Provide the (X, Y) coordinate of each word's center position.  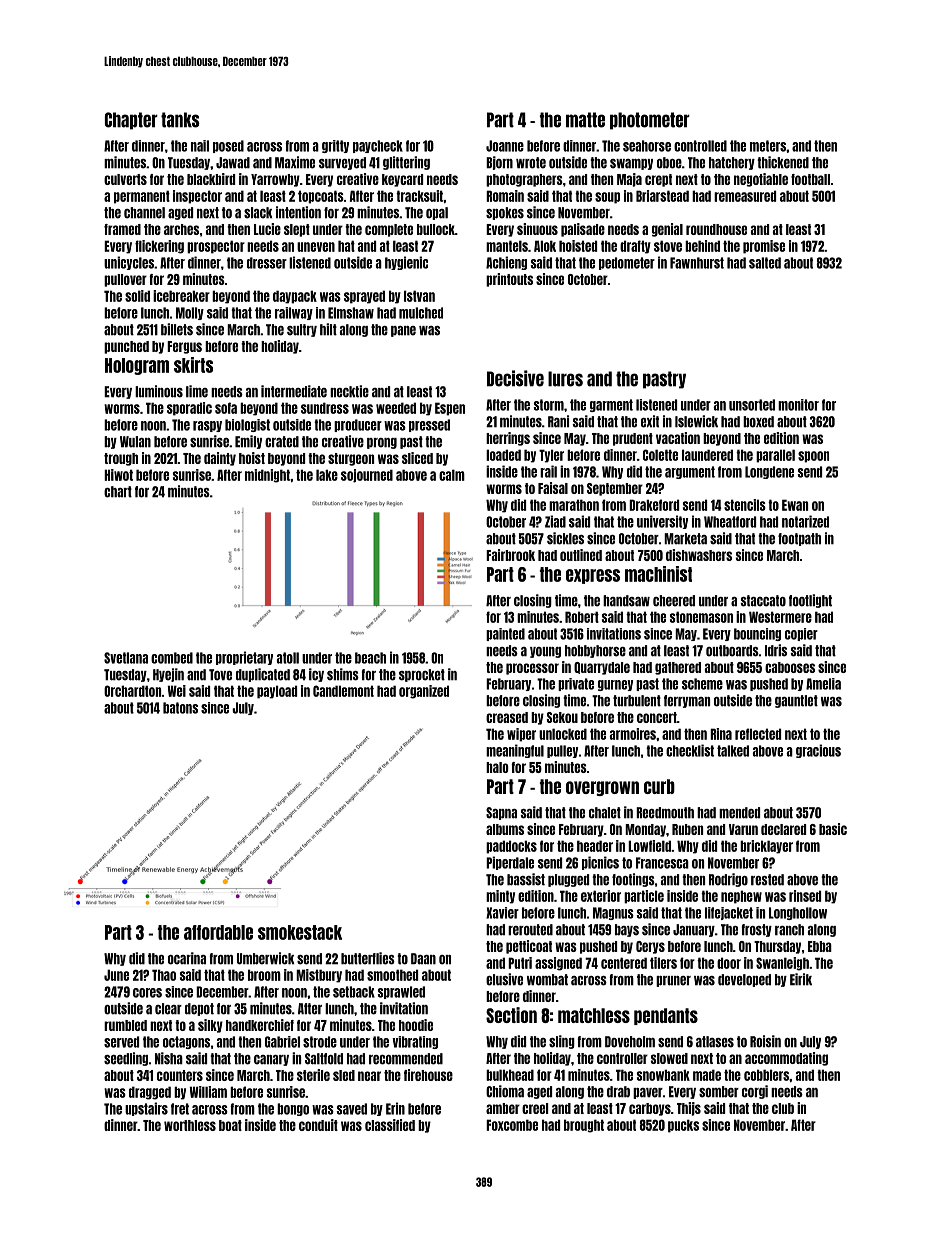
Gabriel (282, 1042)
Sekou (562, 717)
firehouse (428, 1075)
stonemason (701, 617)
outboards (732, 651)
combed (172, 658)
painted (505, 634)
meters (768, 146)
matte (585, 120)
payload (277, 692)
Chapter (131, 121)
